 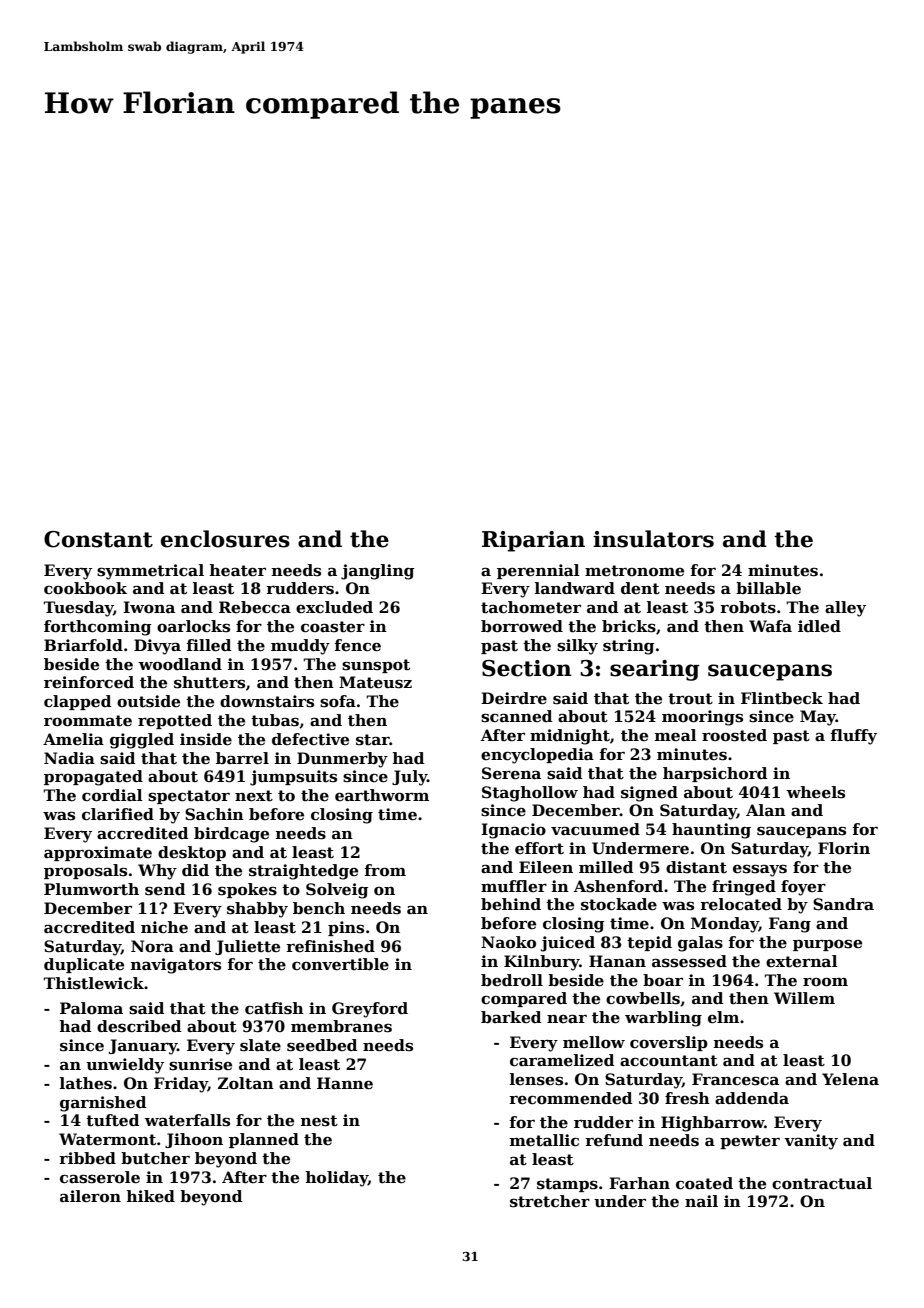 I want to click on tachometer, so click(x=531, y=607).
